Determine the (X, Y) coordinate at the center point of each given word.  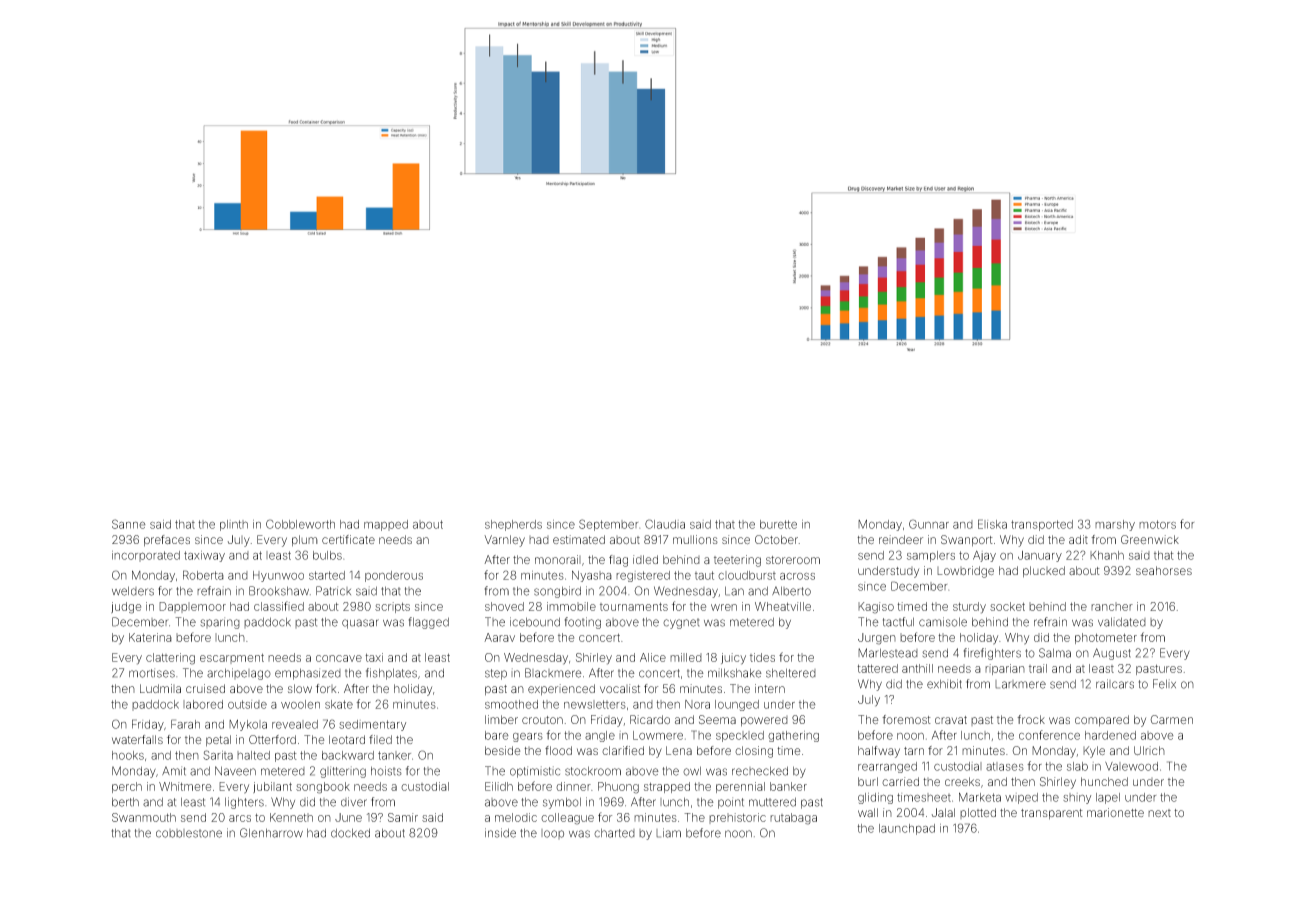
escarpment (232, 658)
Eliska (992, 524)
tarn (914, 751)
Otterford (272, 739)
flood (558, 750)
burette (778, 524)
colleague (567, 819)
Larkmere (1020, 684)
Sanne (129, 524)
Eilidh (499, 786)
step (496, 674)
